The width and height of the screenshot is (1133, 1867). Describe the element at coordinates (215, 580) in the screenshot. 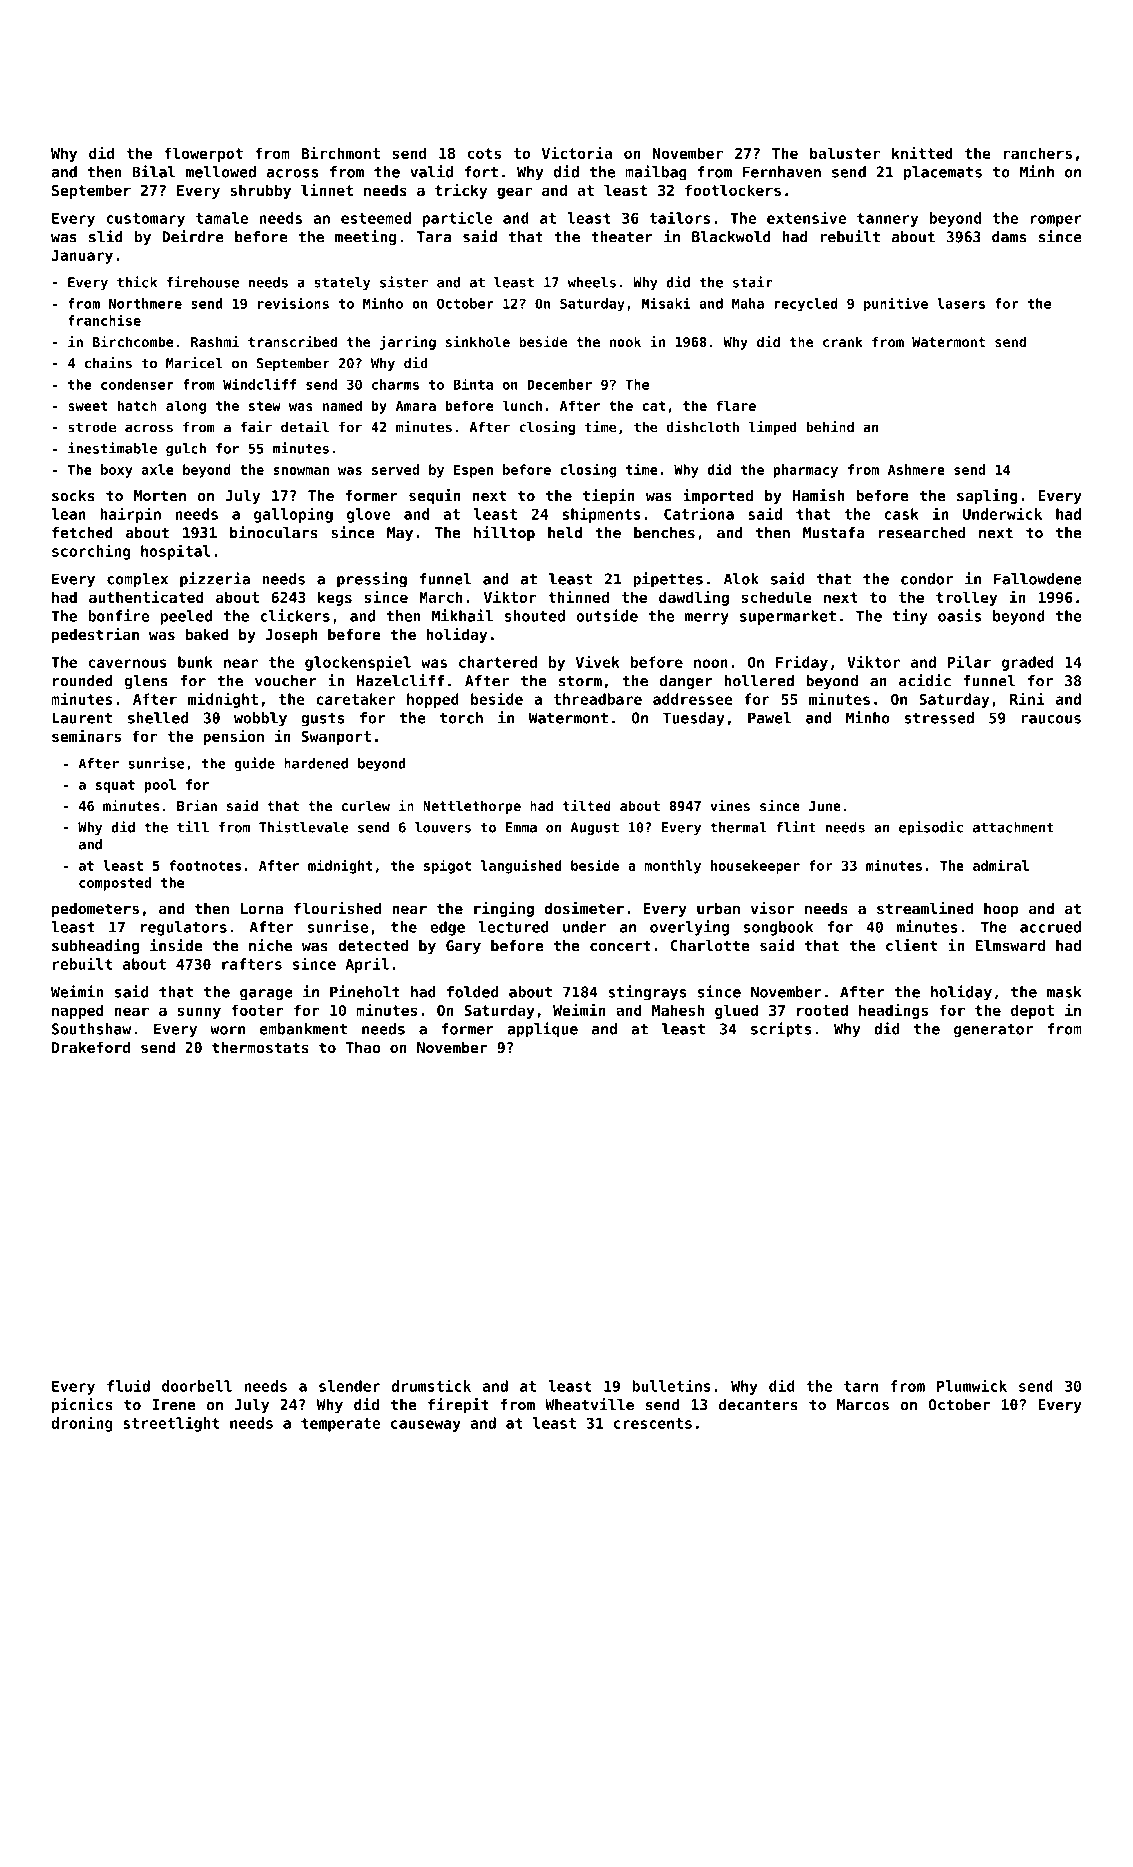

I see `pizzeria` at that location.
